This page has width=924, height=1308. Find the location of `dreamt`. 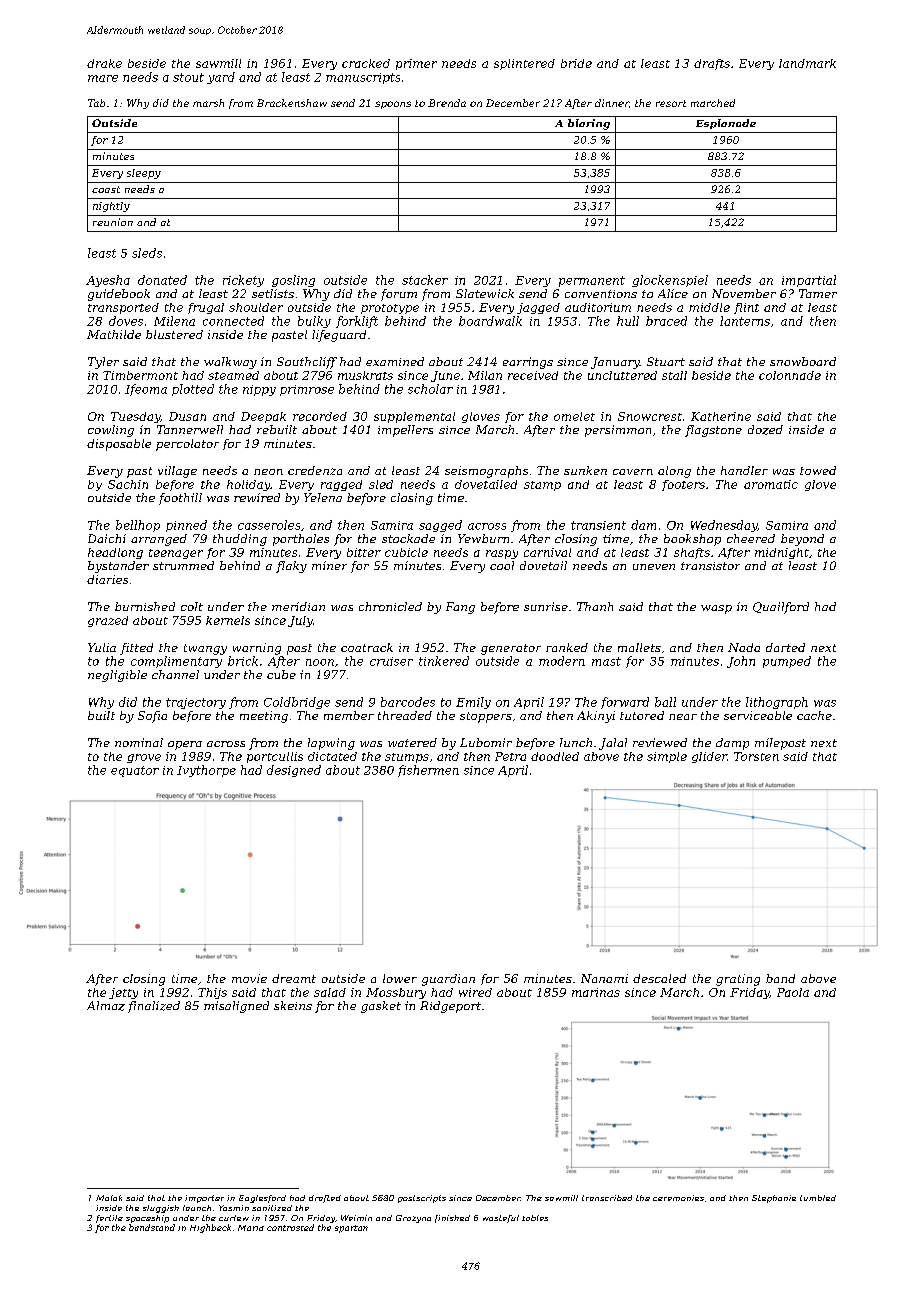

dreamt is located at coordinates (294, 978).
